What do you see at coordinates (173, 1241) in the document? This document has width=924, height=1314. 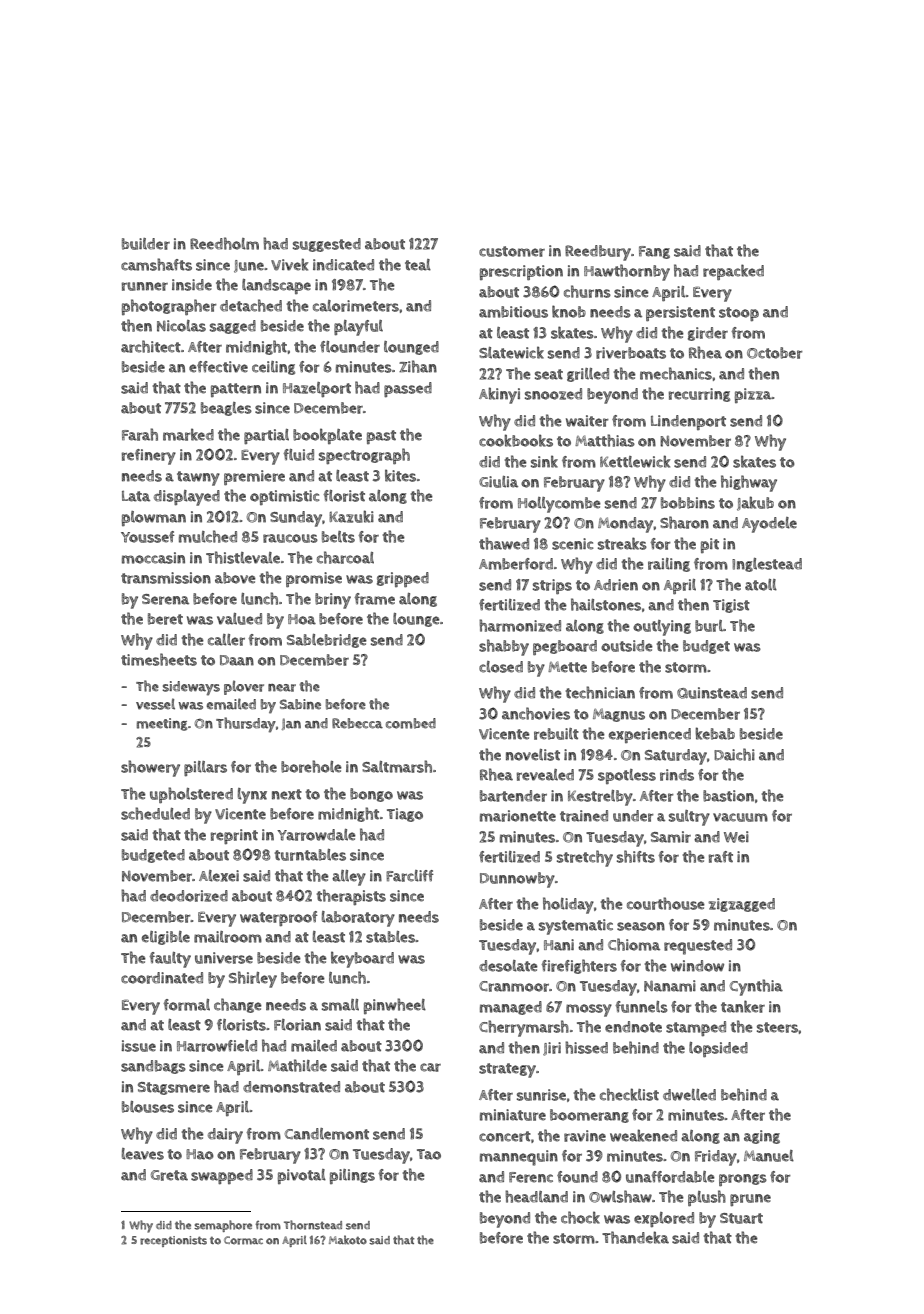 I see `receptionists` at bounding box center [173, 1241].
